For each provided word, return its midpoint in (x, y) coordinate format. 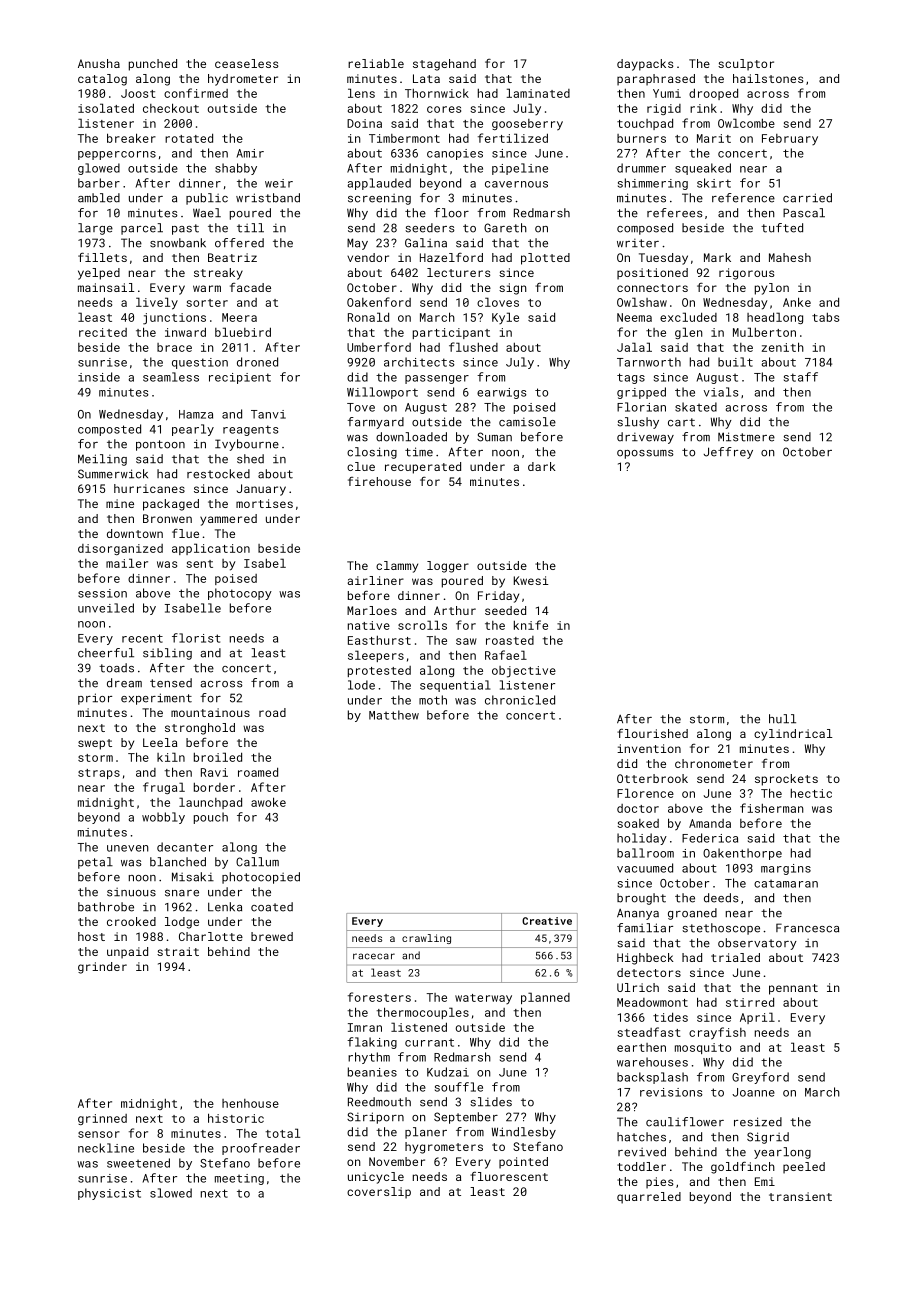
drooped (713, 94)
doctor (638, 808)
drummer (641, 168)
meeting (239, 1179)
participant (451, 333)
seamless (171, 377)
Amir (250, 153)
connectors (652, 288)
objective (524, 672)
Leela (160, 742)
